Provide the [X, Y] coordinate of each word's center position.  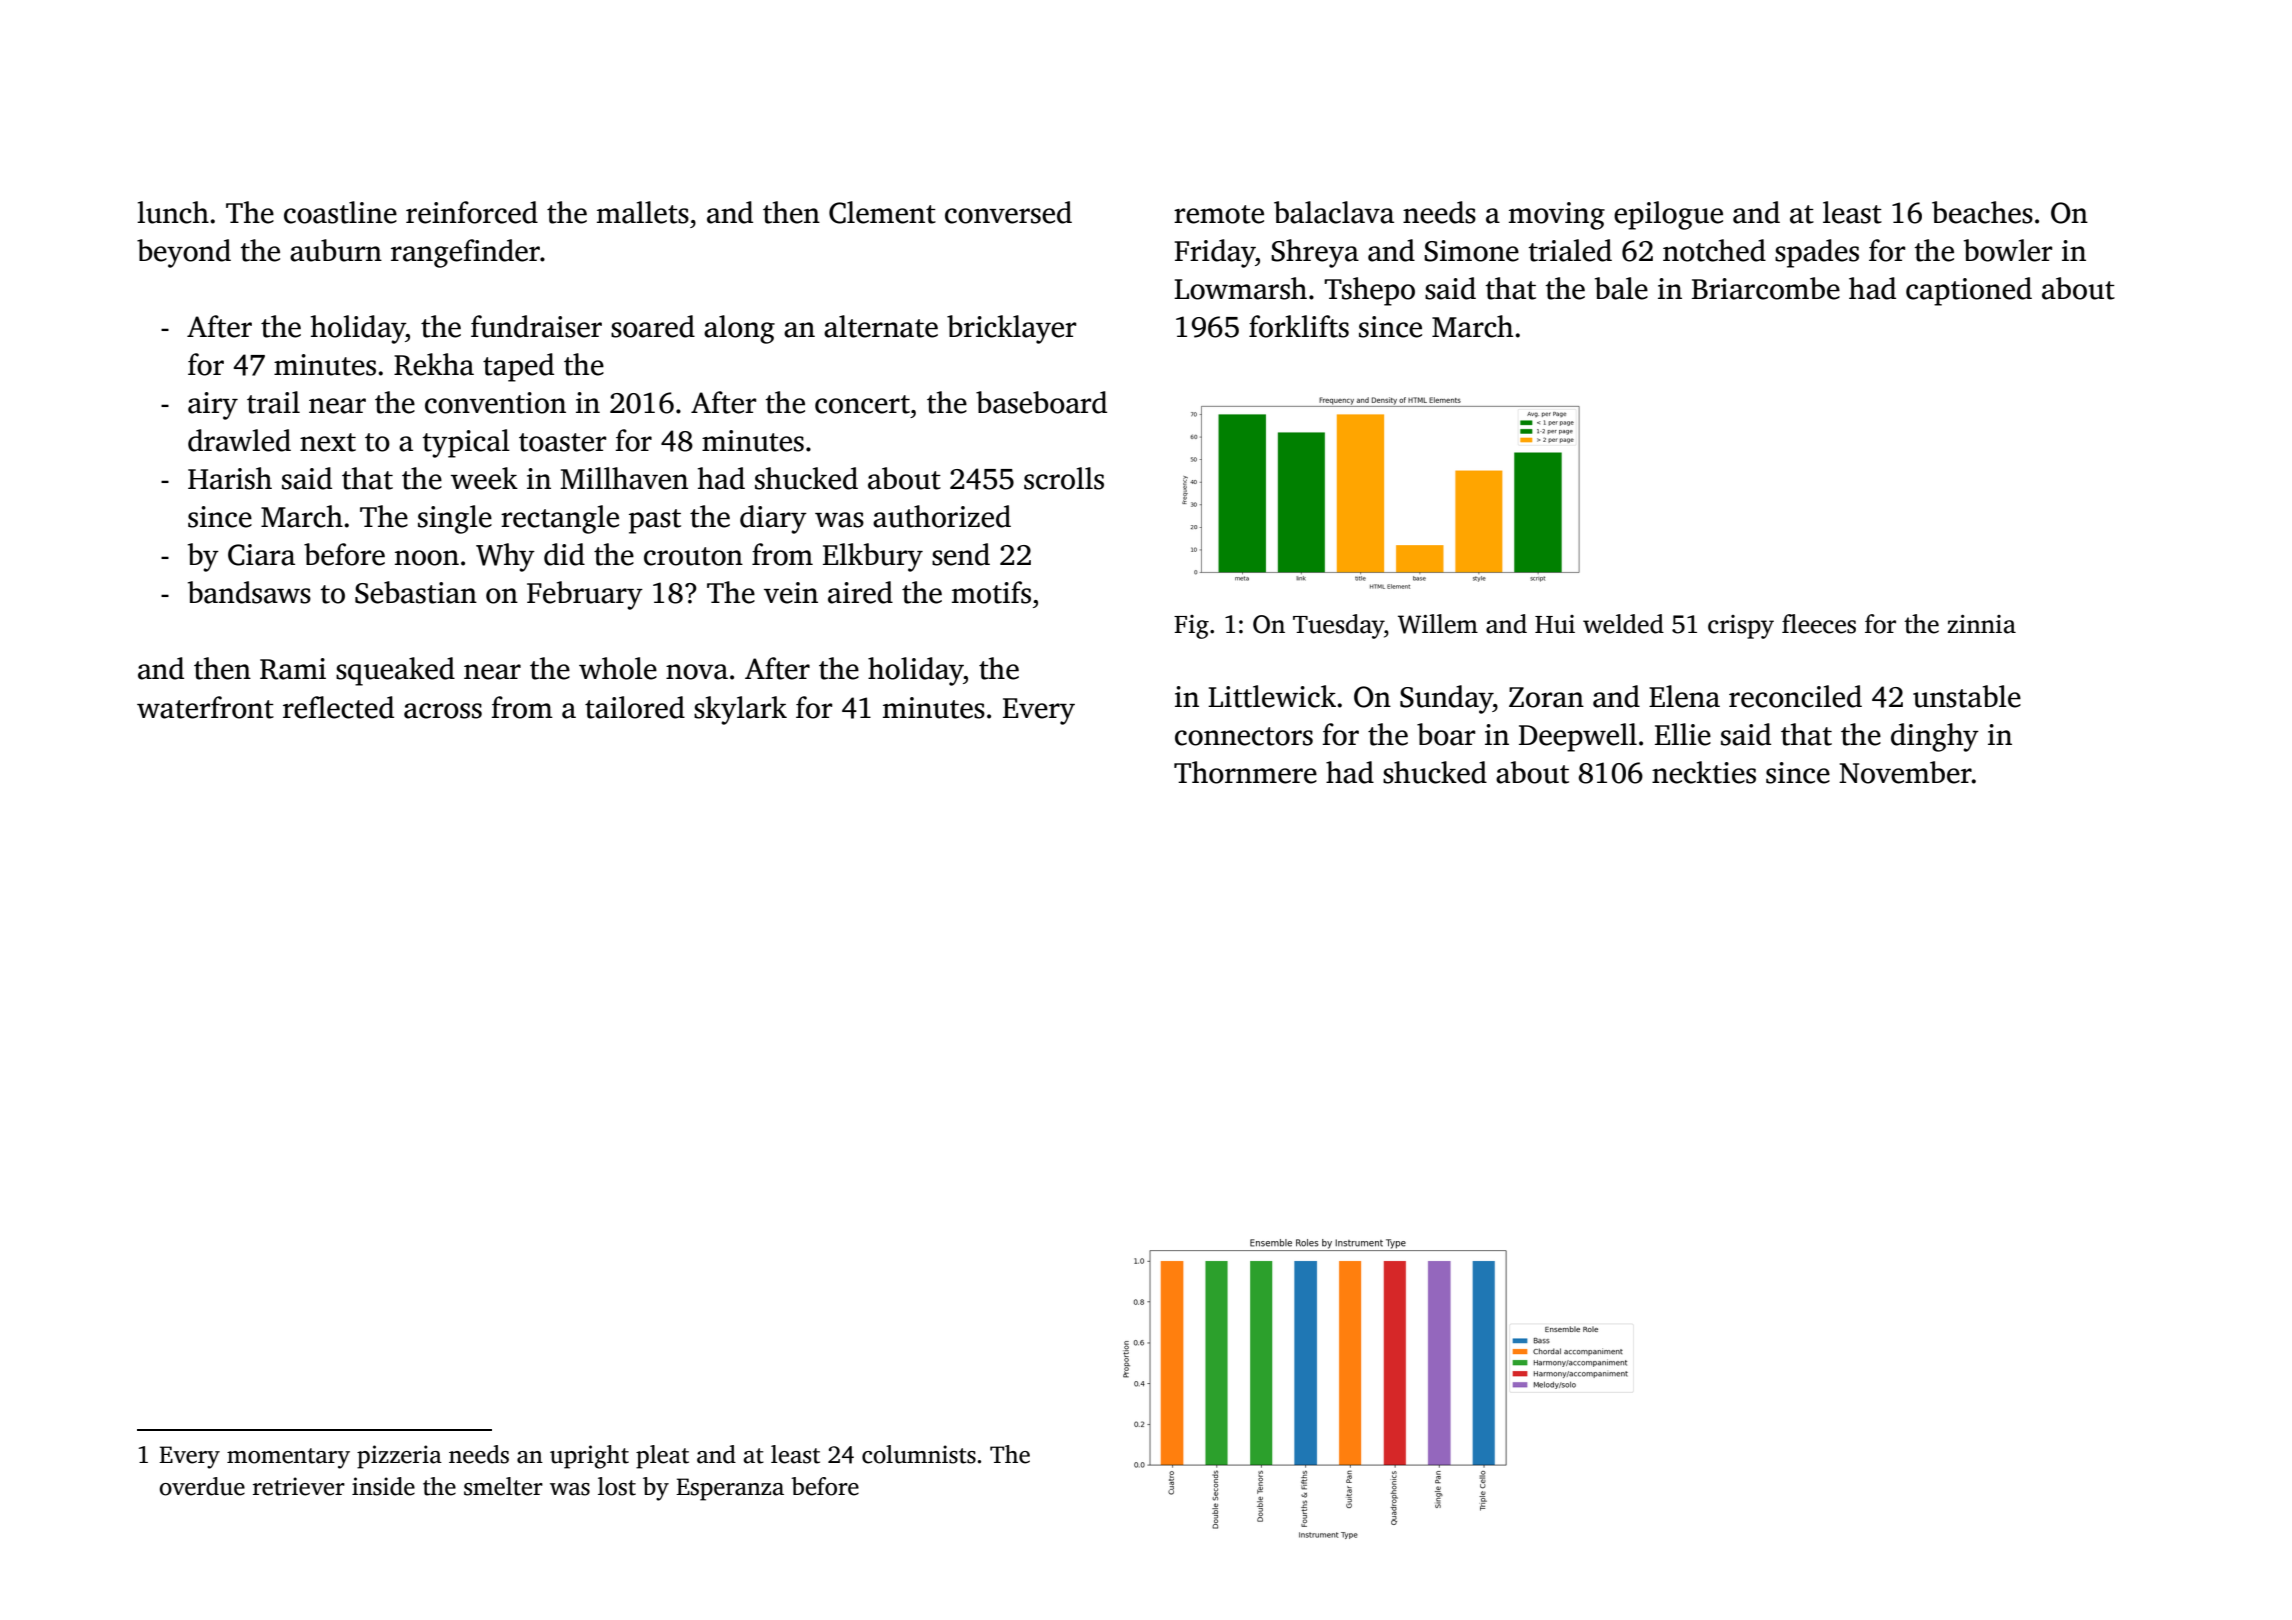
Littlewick [1272, 696]
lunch [173, 212]
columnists [919, 1454]
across [443, 711]
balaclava [1334, 212]
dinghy [1935, 737]
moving [1557, 216]
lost [617, 1486]
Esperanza [730, 1489]
